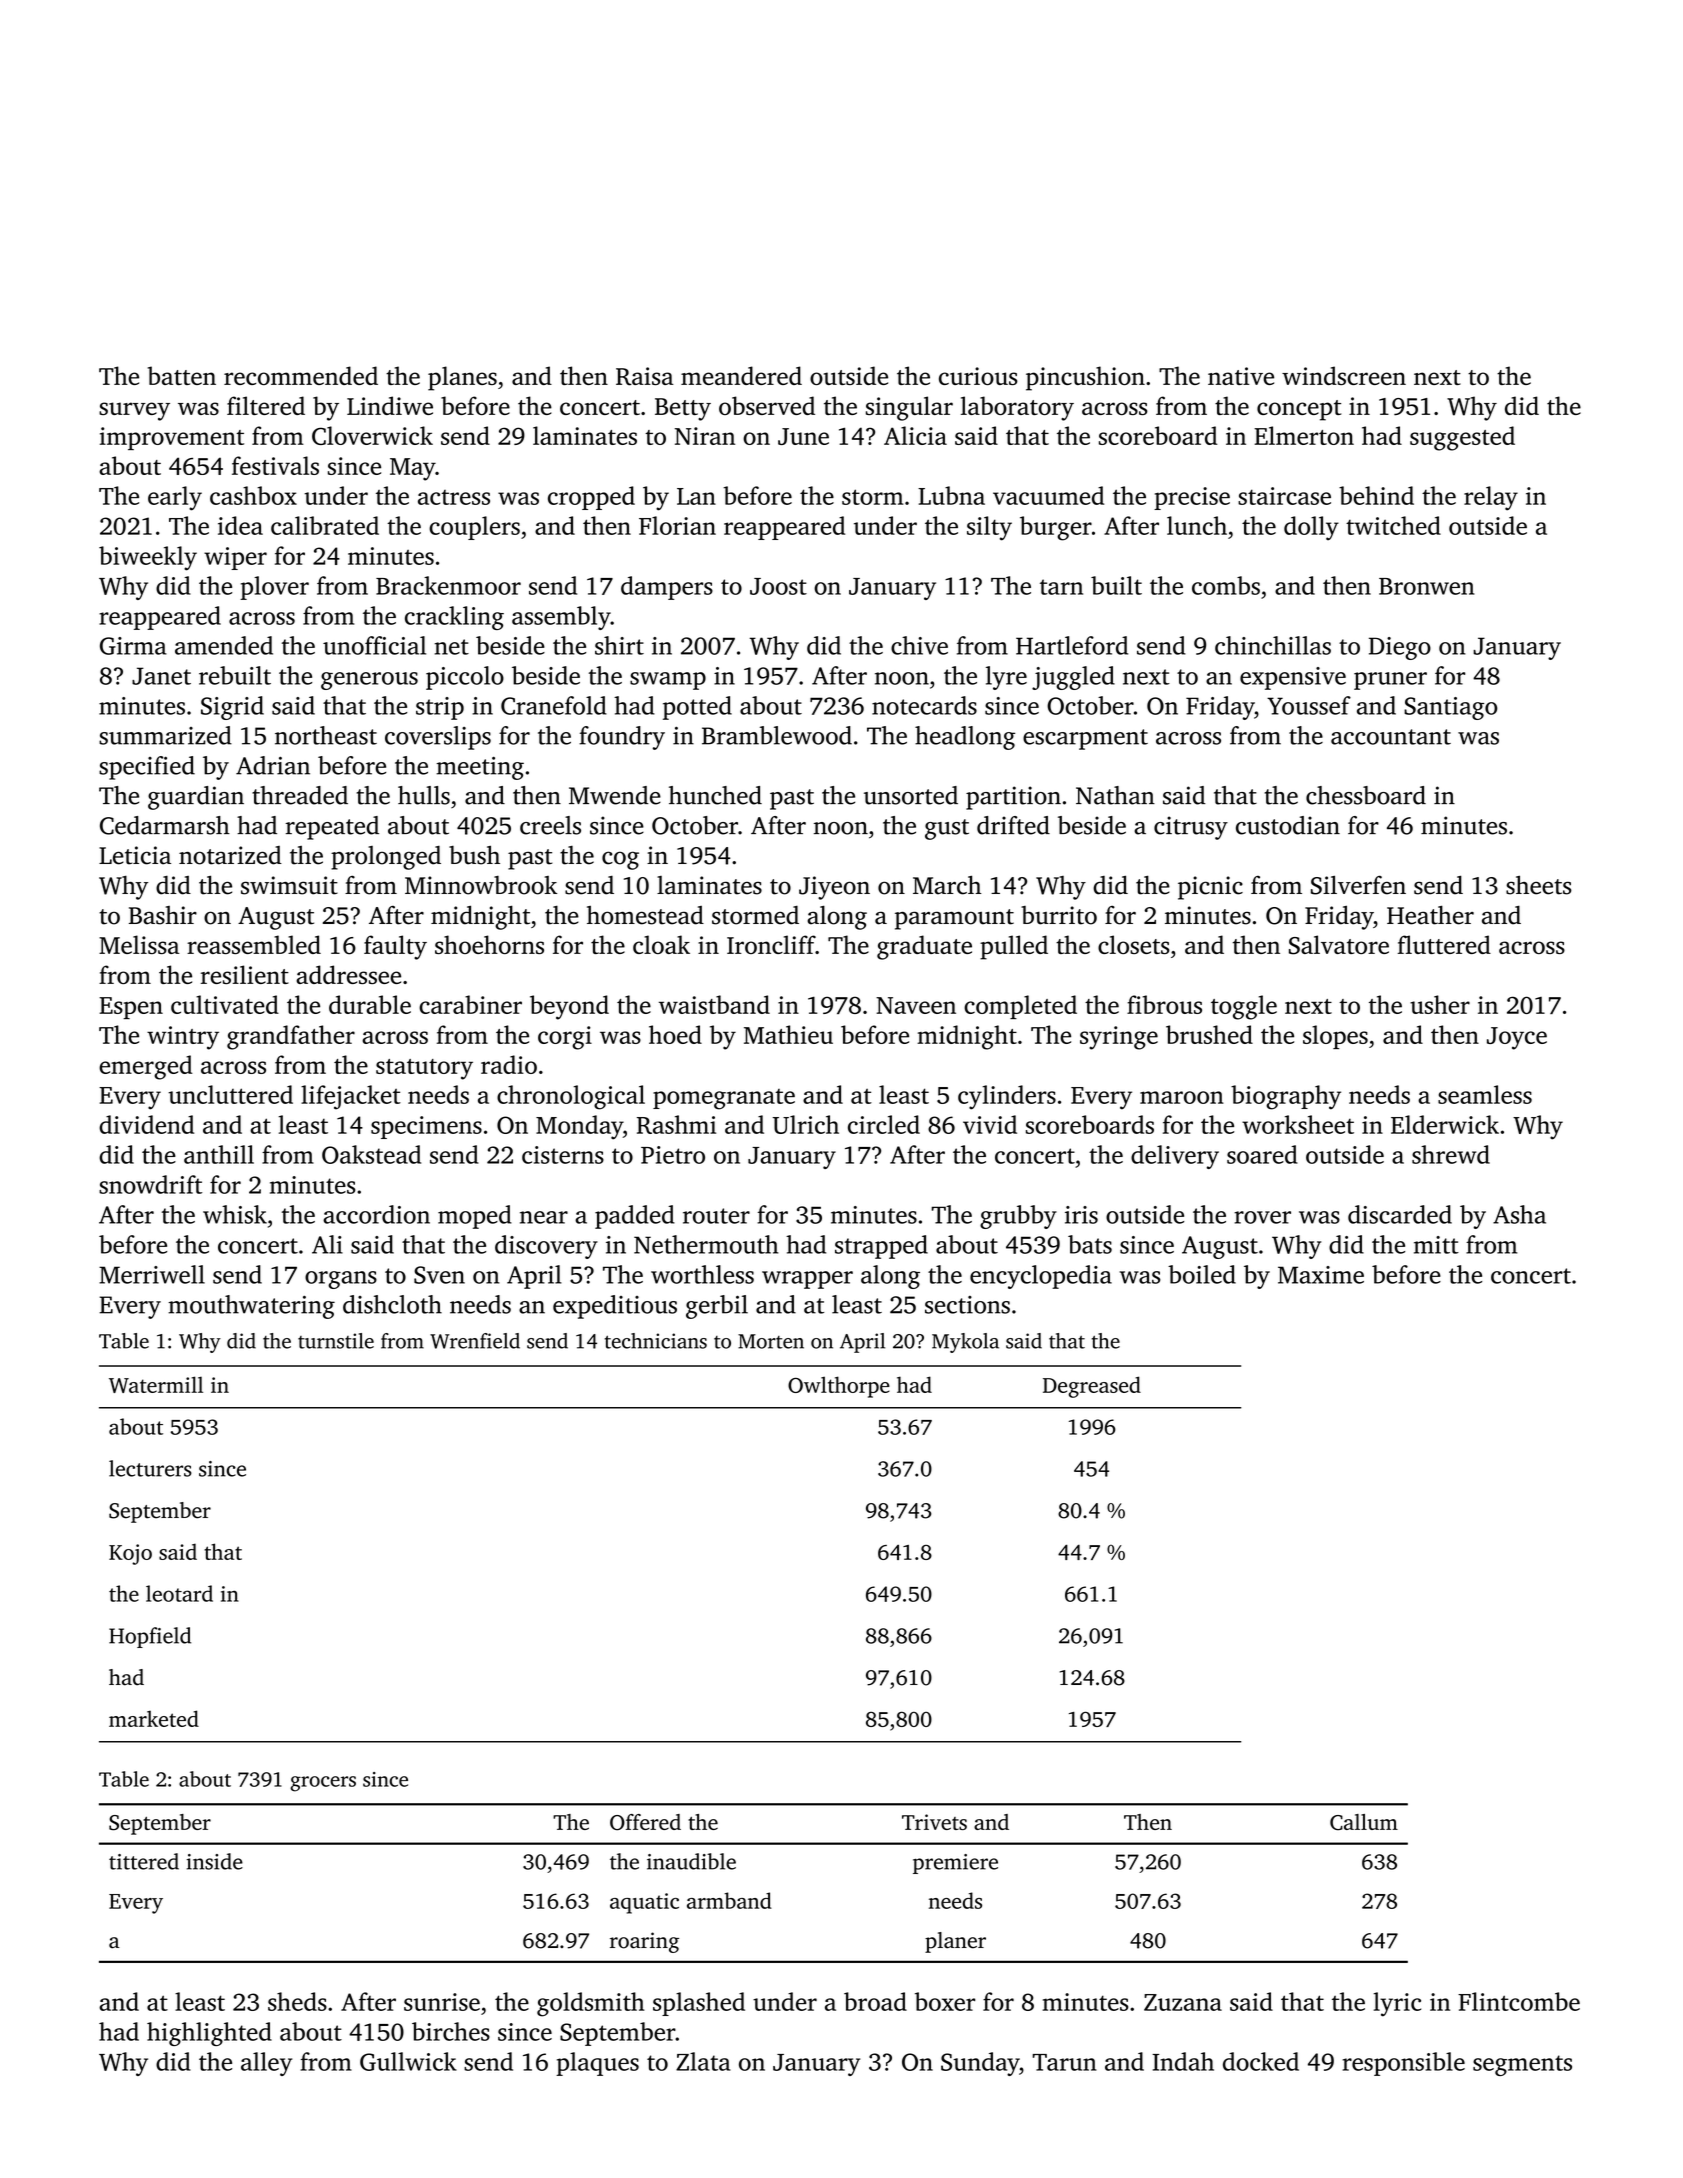 Image resolution: width=1683 pixels, height=2178 pixels. I want to click on Trivets, so click(934, 1822).
